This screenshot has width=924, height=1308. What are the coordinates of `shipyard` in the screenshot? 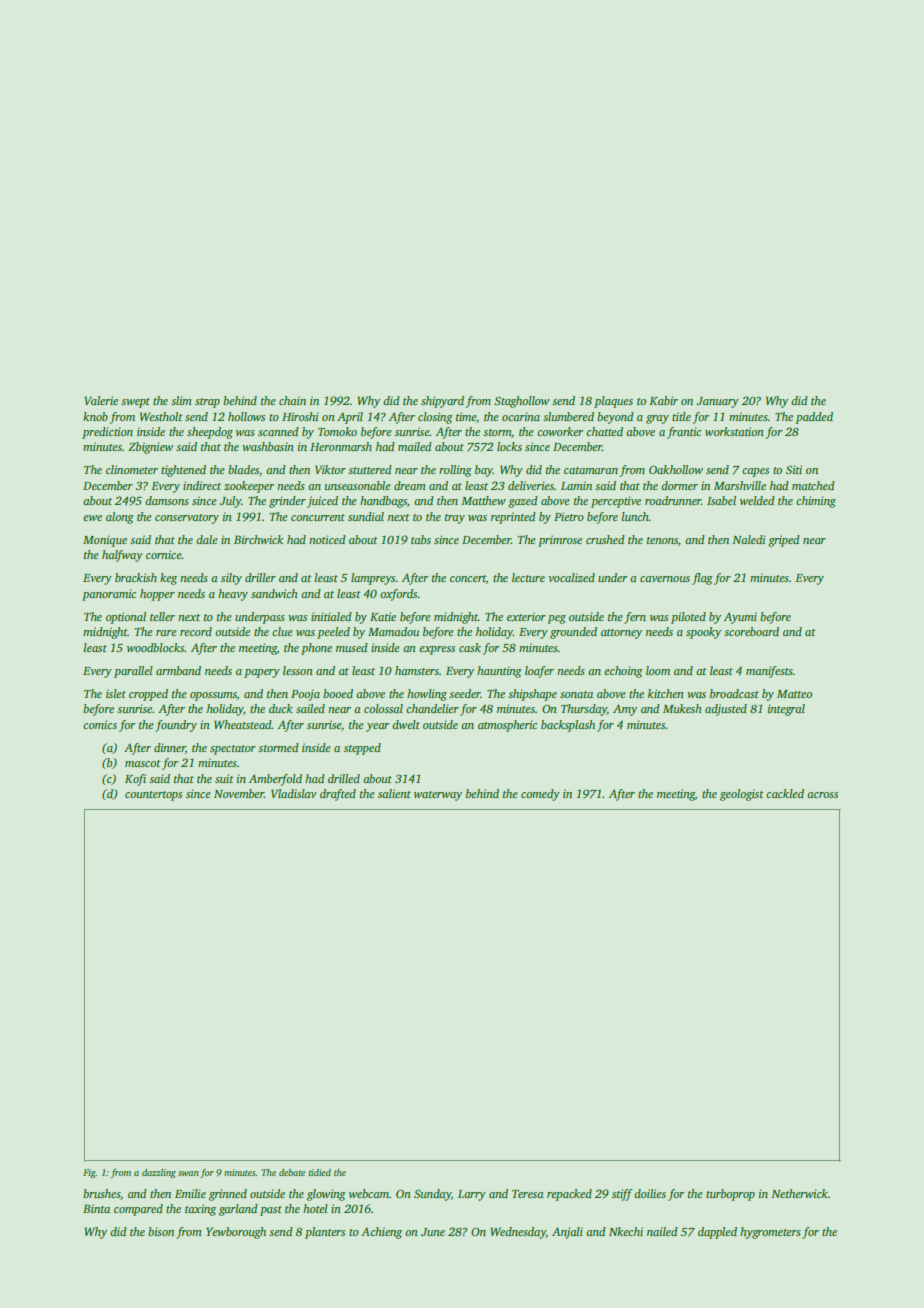 It's located at (442, 402).
